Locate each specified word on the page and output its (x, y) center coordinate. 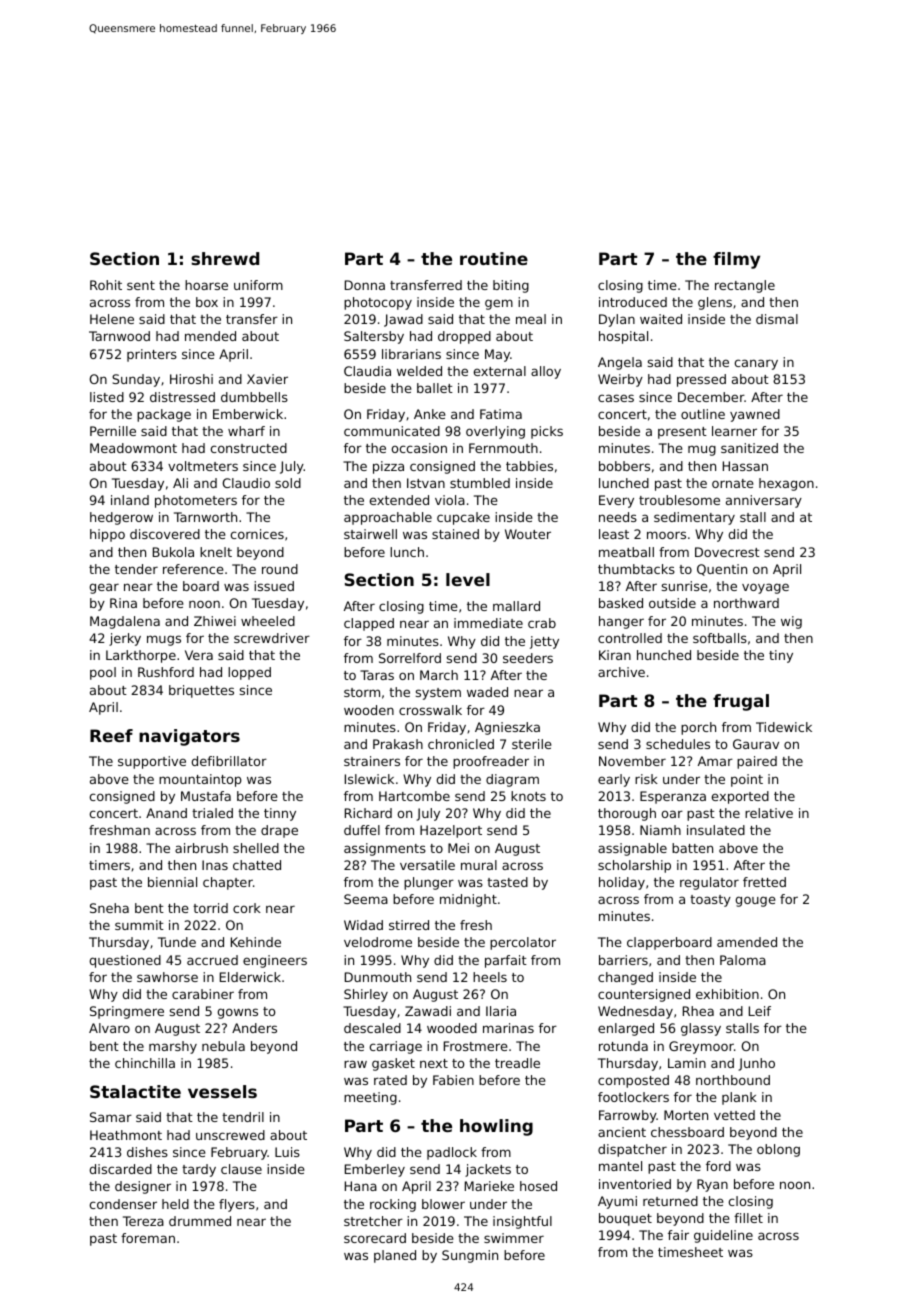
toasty (710, 901)
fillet (748, 1218)
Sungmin (470, 1256)
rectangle (745, 286)
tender (136, 569)
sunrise (684, 586)
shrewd (225, 258)
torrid (210, 908)
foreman (148, 1238)
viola (450, 500)
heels (490, 977)
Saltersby (374, 337)
